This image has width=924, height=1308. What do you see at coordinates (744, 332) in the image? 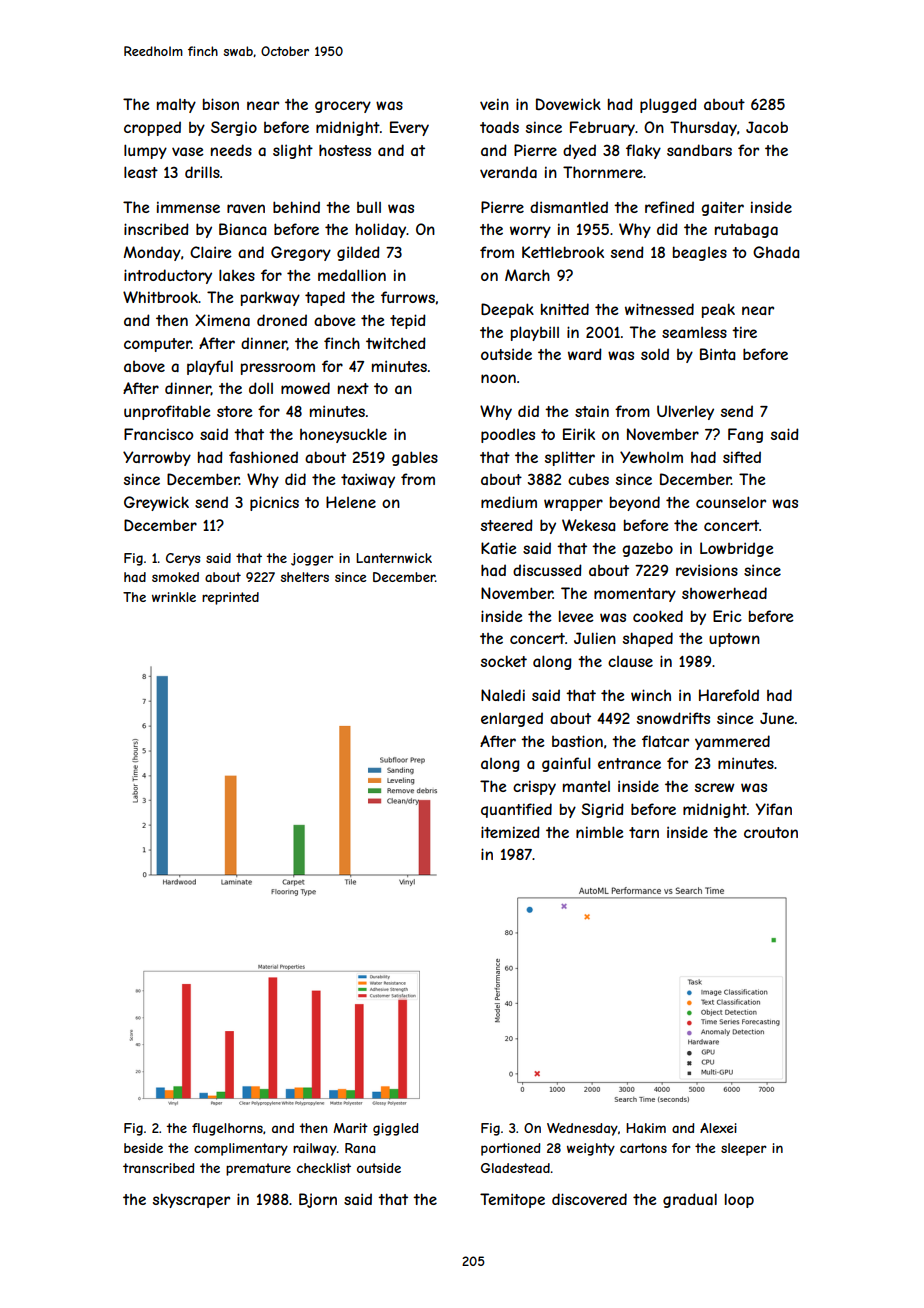
I see `tire` at bounding box center [744, 332].
